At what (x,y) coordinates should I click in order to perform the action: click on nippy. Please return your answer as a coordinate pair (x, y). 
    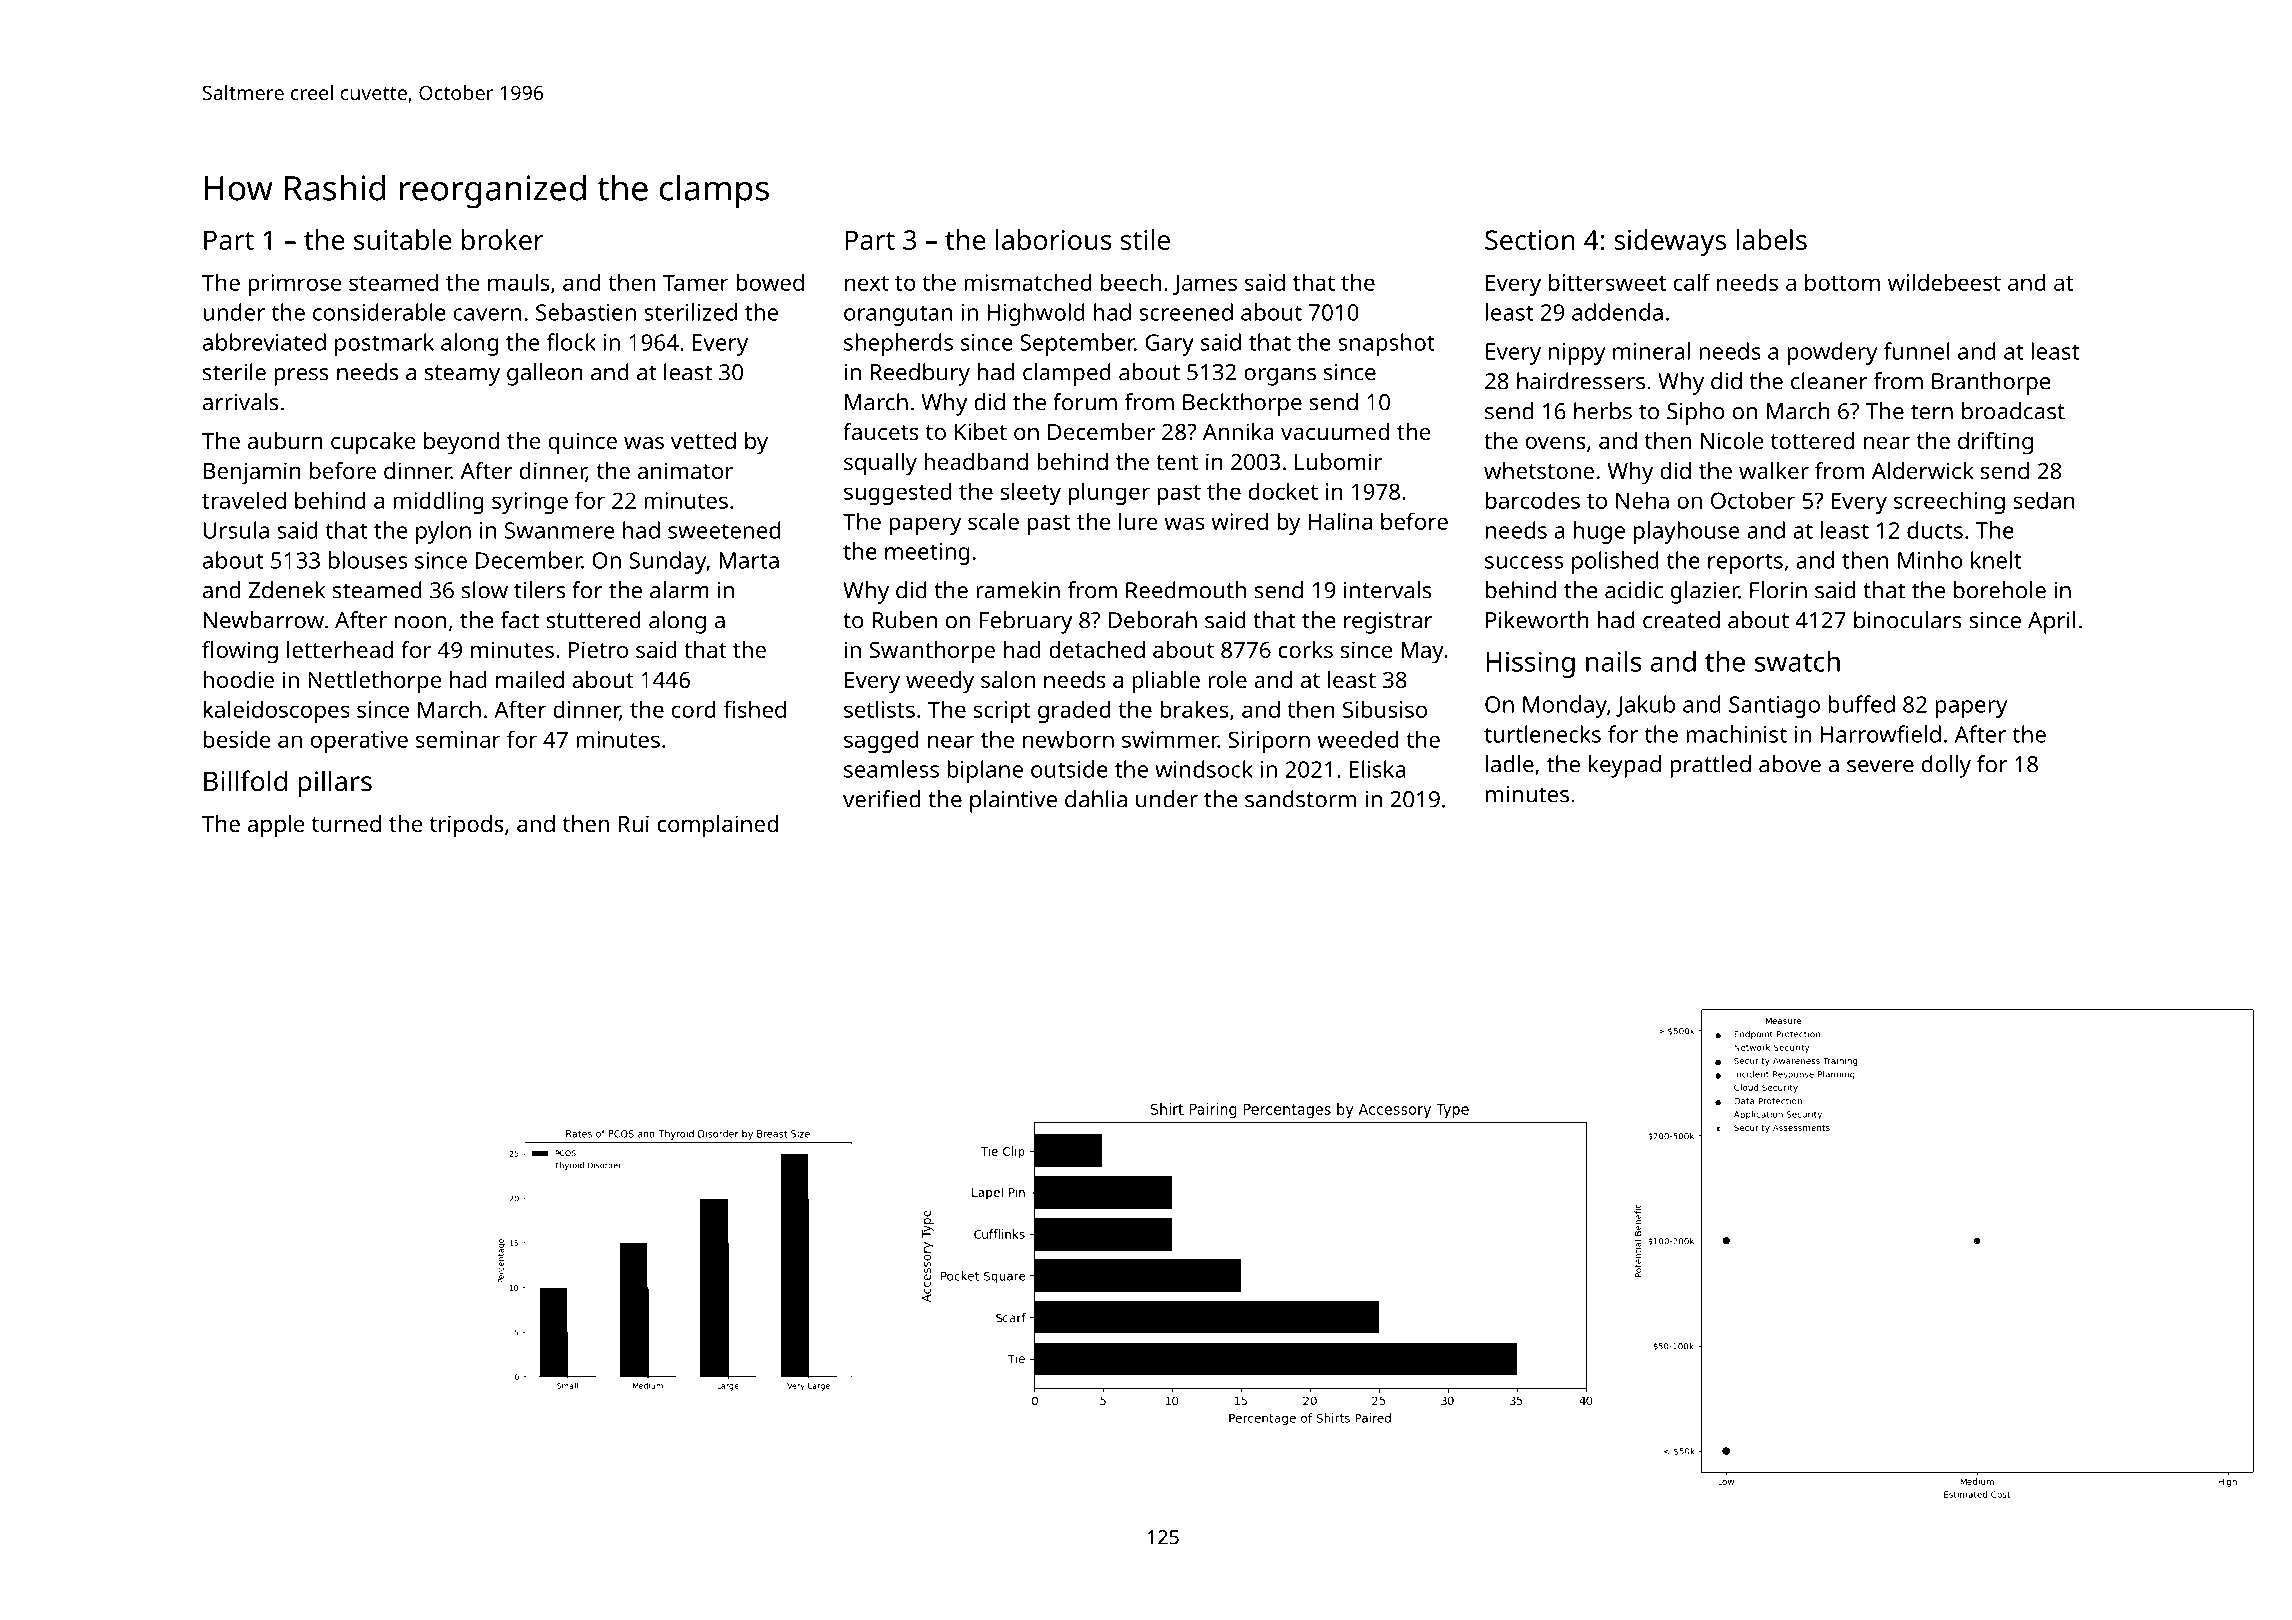
    Looking at the image, I should click on (1577, 354).
